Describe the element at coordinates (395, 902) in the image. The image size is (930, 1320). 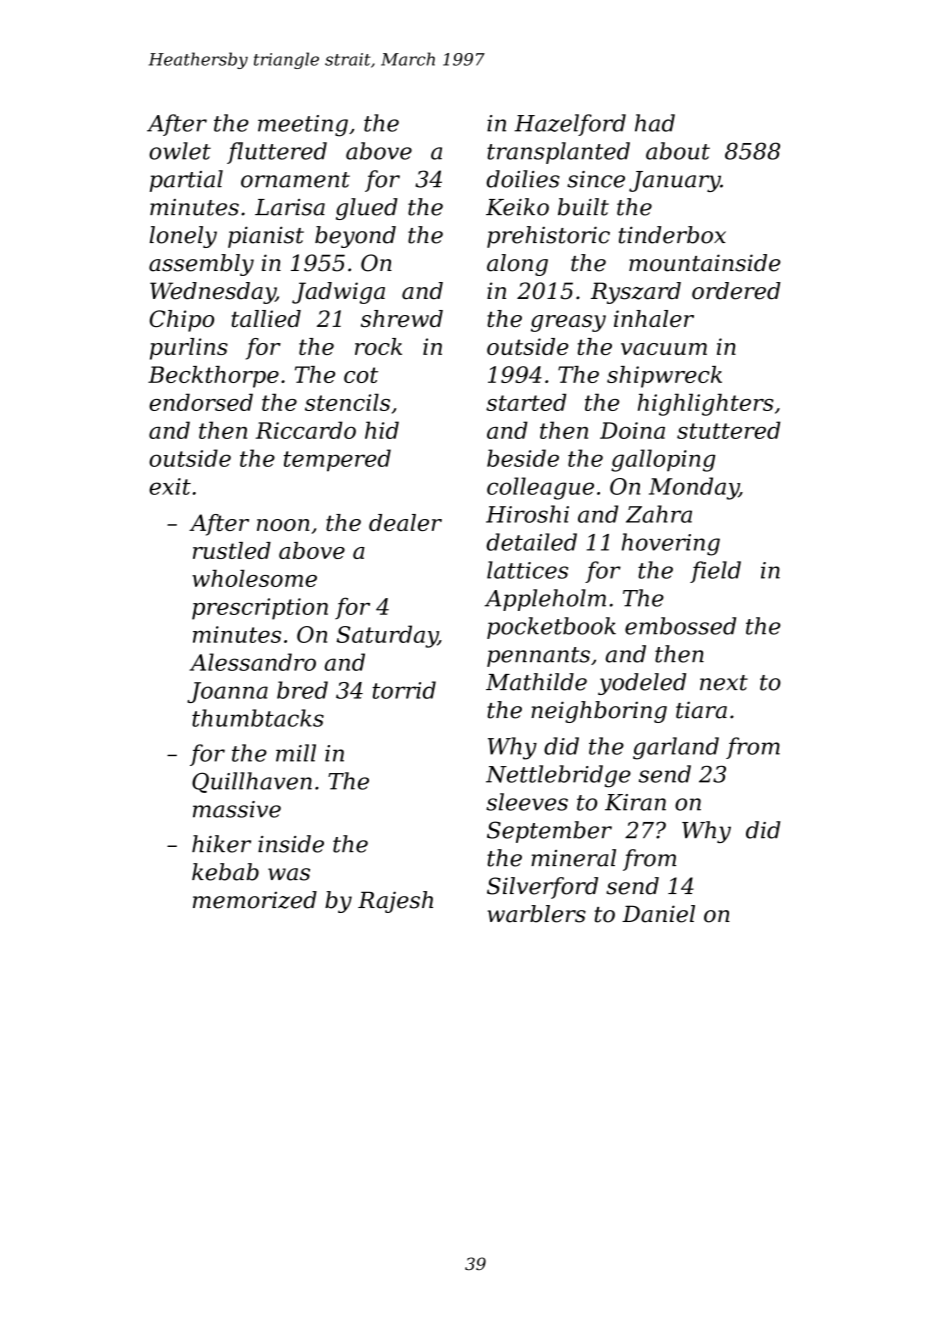
I see `Rajesh` at that location.
